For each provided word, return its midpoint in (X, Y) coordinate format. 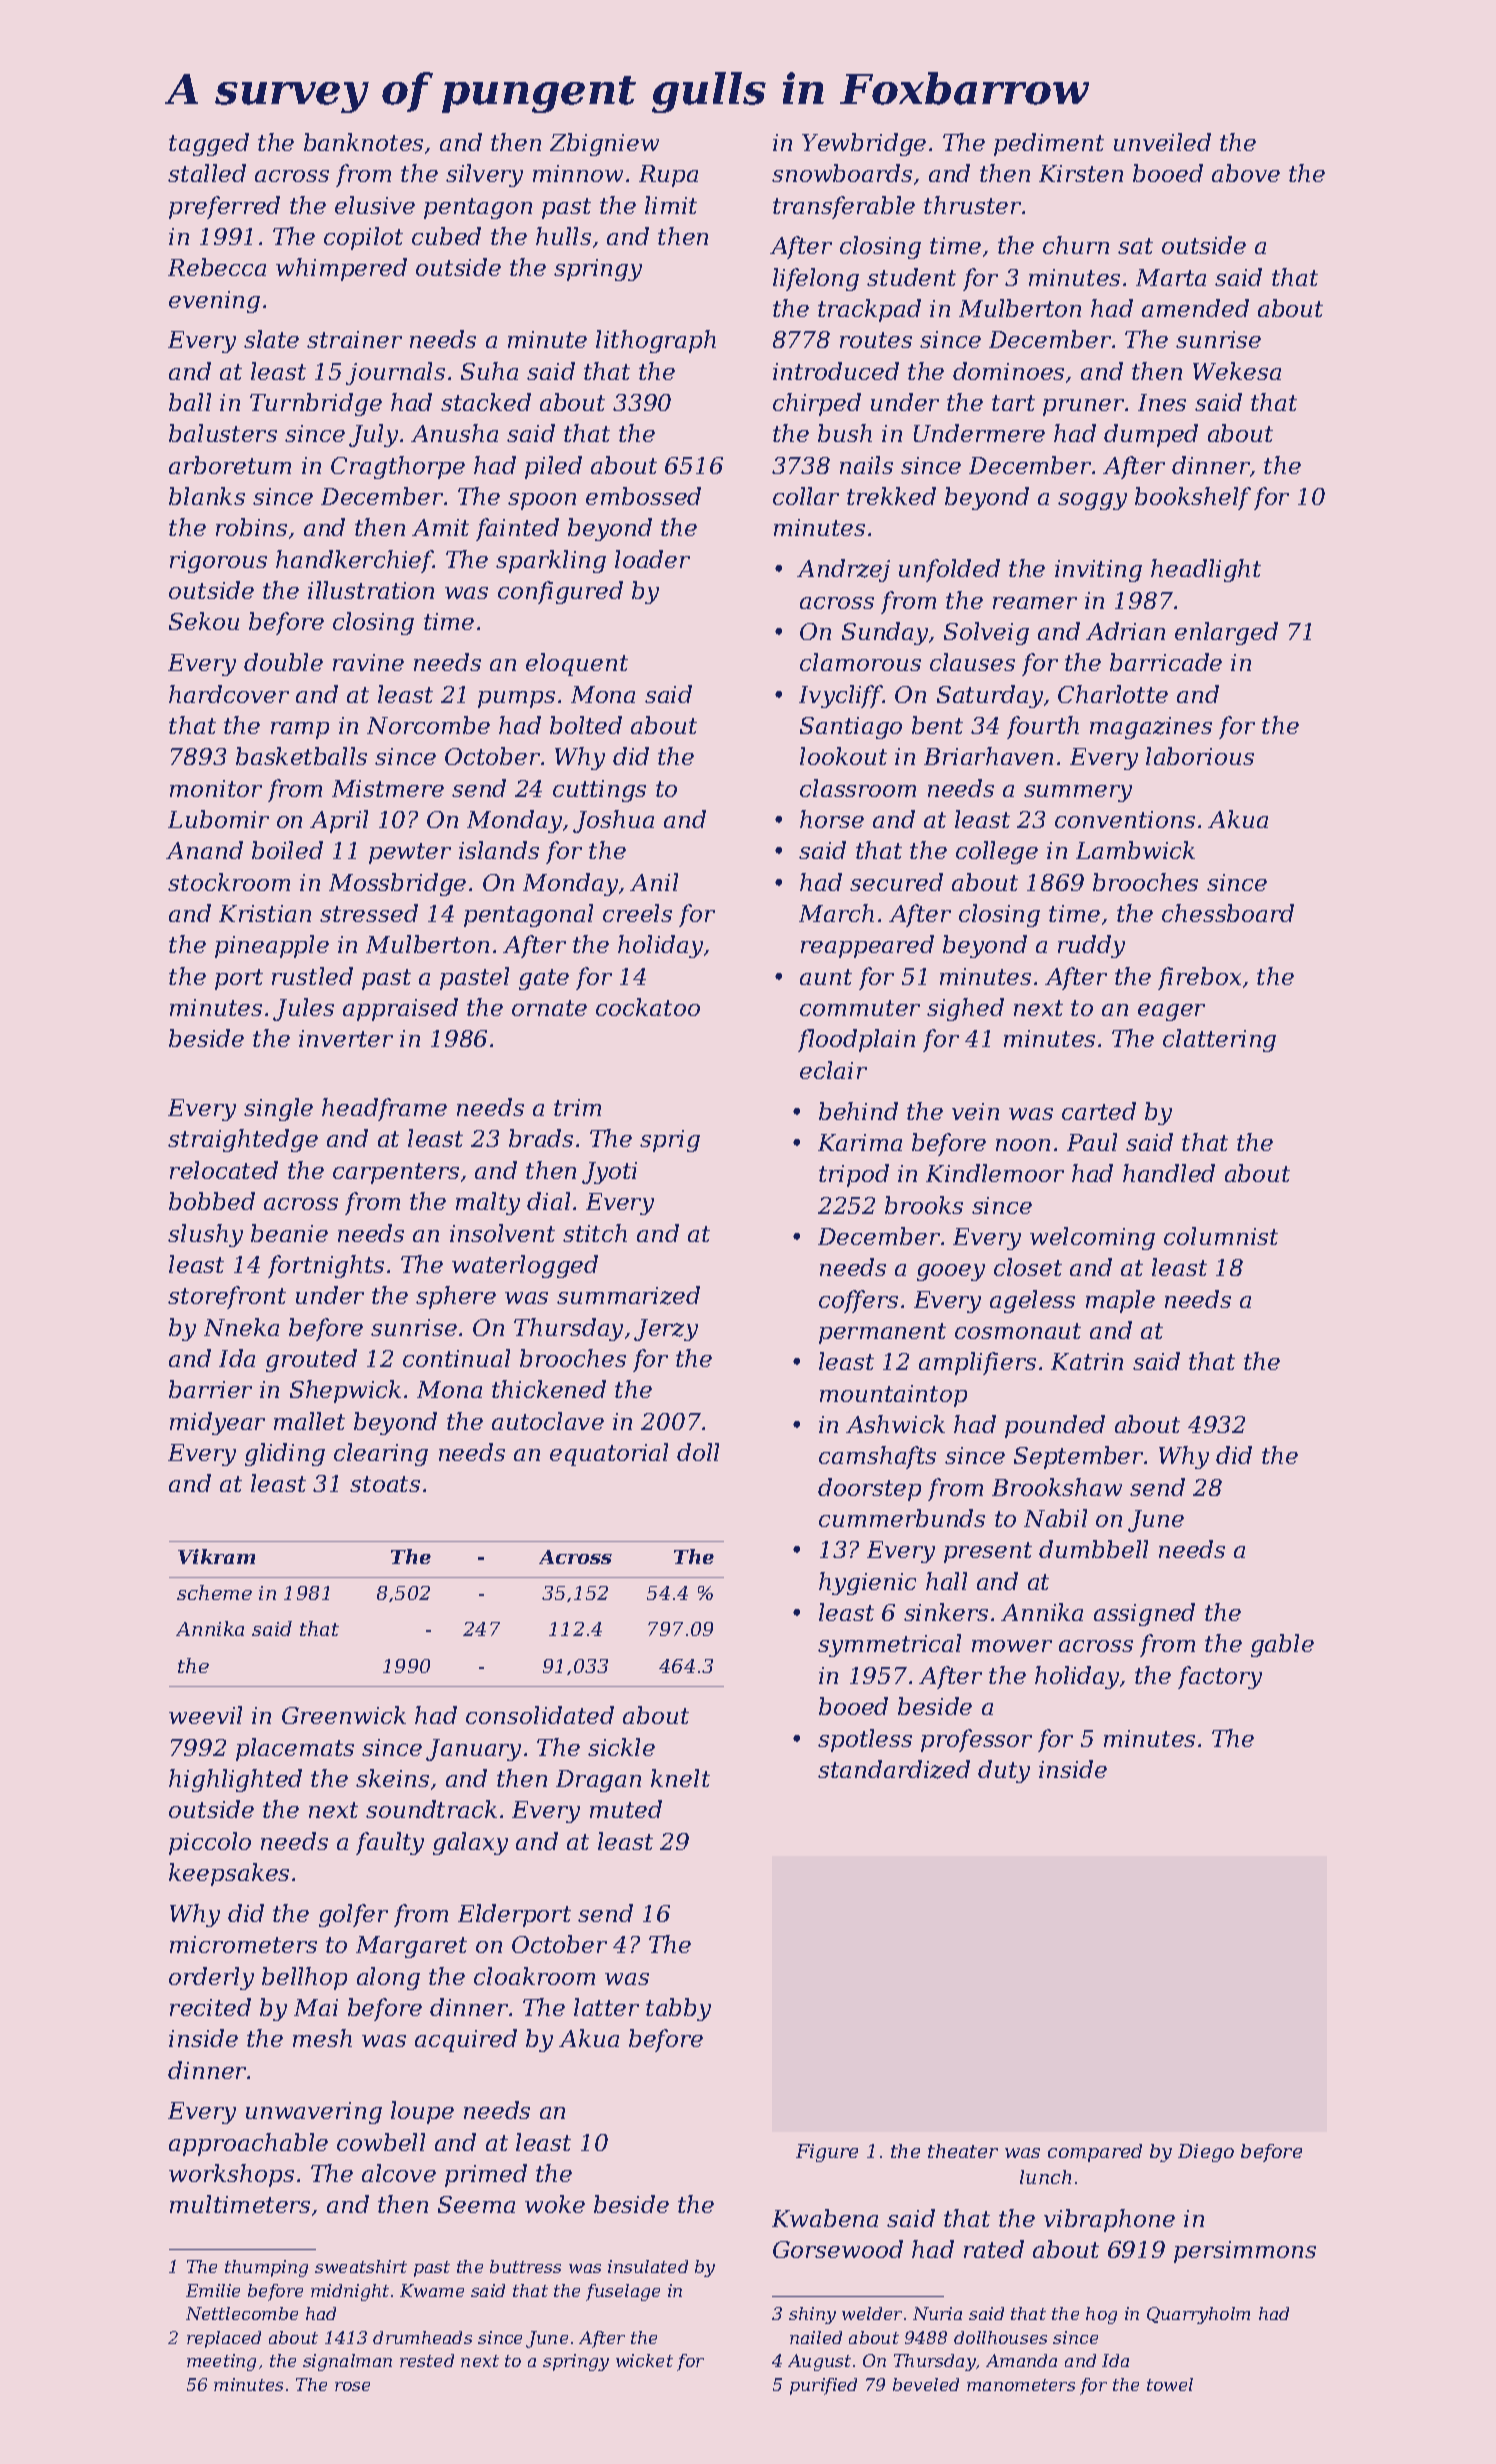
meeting (221, 2362)
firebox (1199, 978)
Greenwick (344, 1715)
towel (1170, 2384)
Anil (654, 882)
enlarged (1226, 633)
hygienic (867, 1583)
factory (1220, 1677)
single (278, 1109)
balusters (223, 433)
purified (823, 2386)
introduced (836, 371)
